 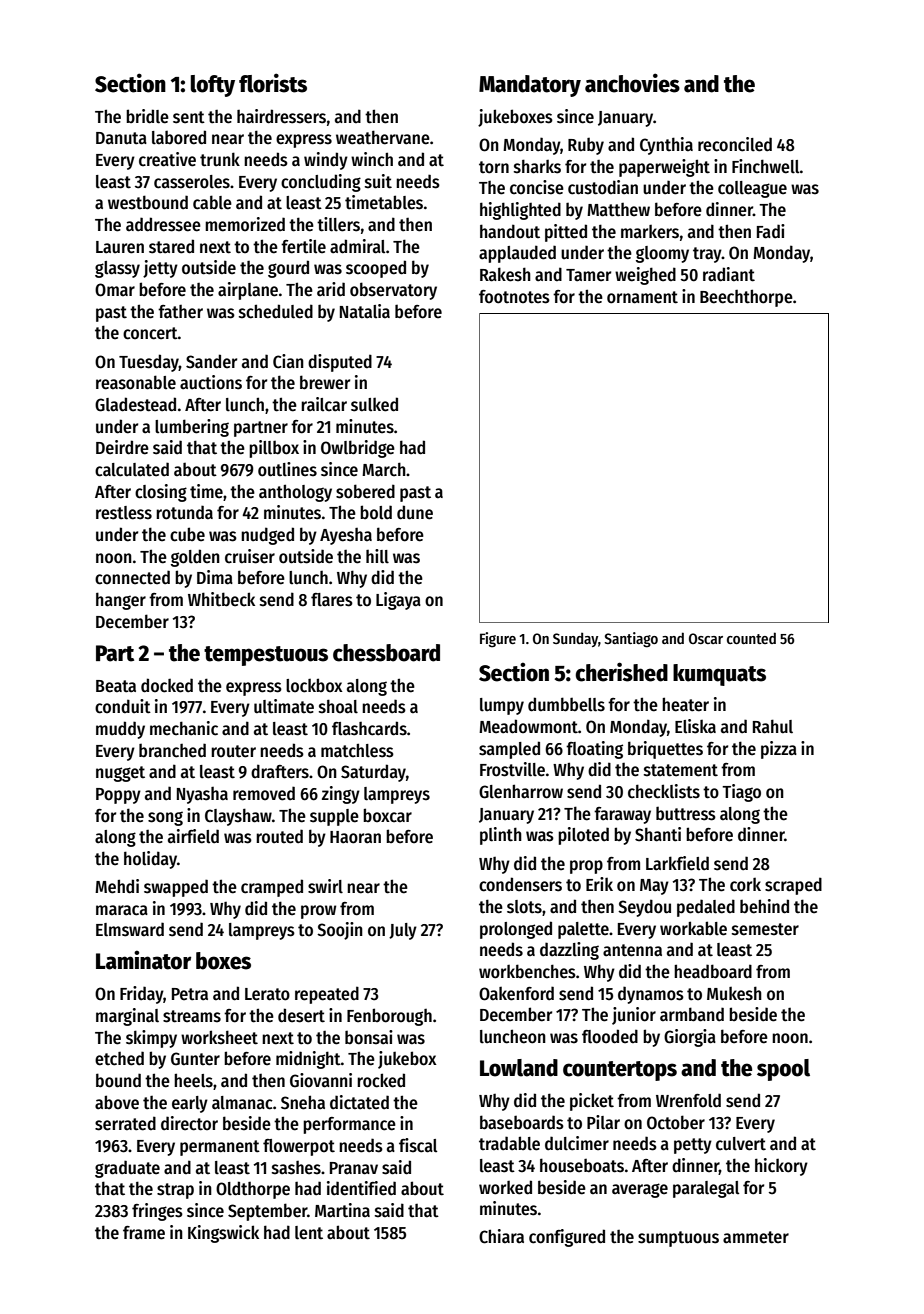 I want to click on tray, so click(x=707, y=255).
